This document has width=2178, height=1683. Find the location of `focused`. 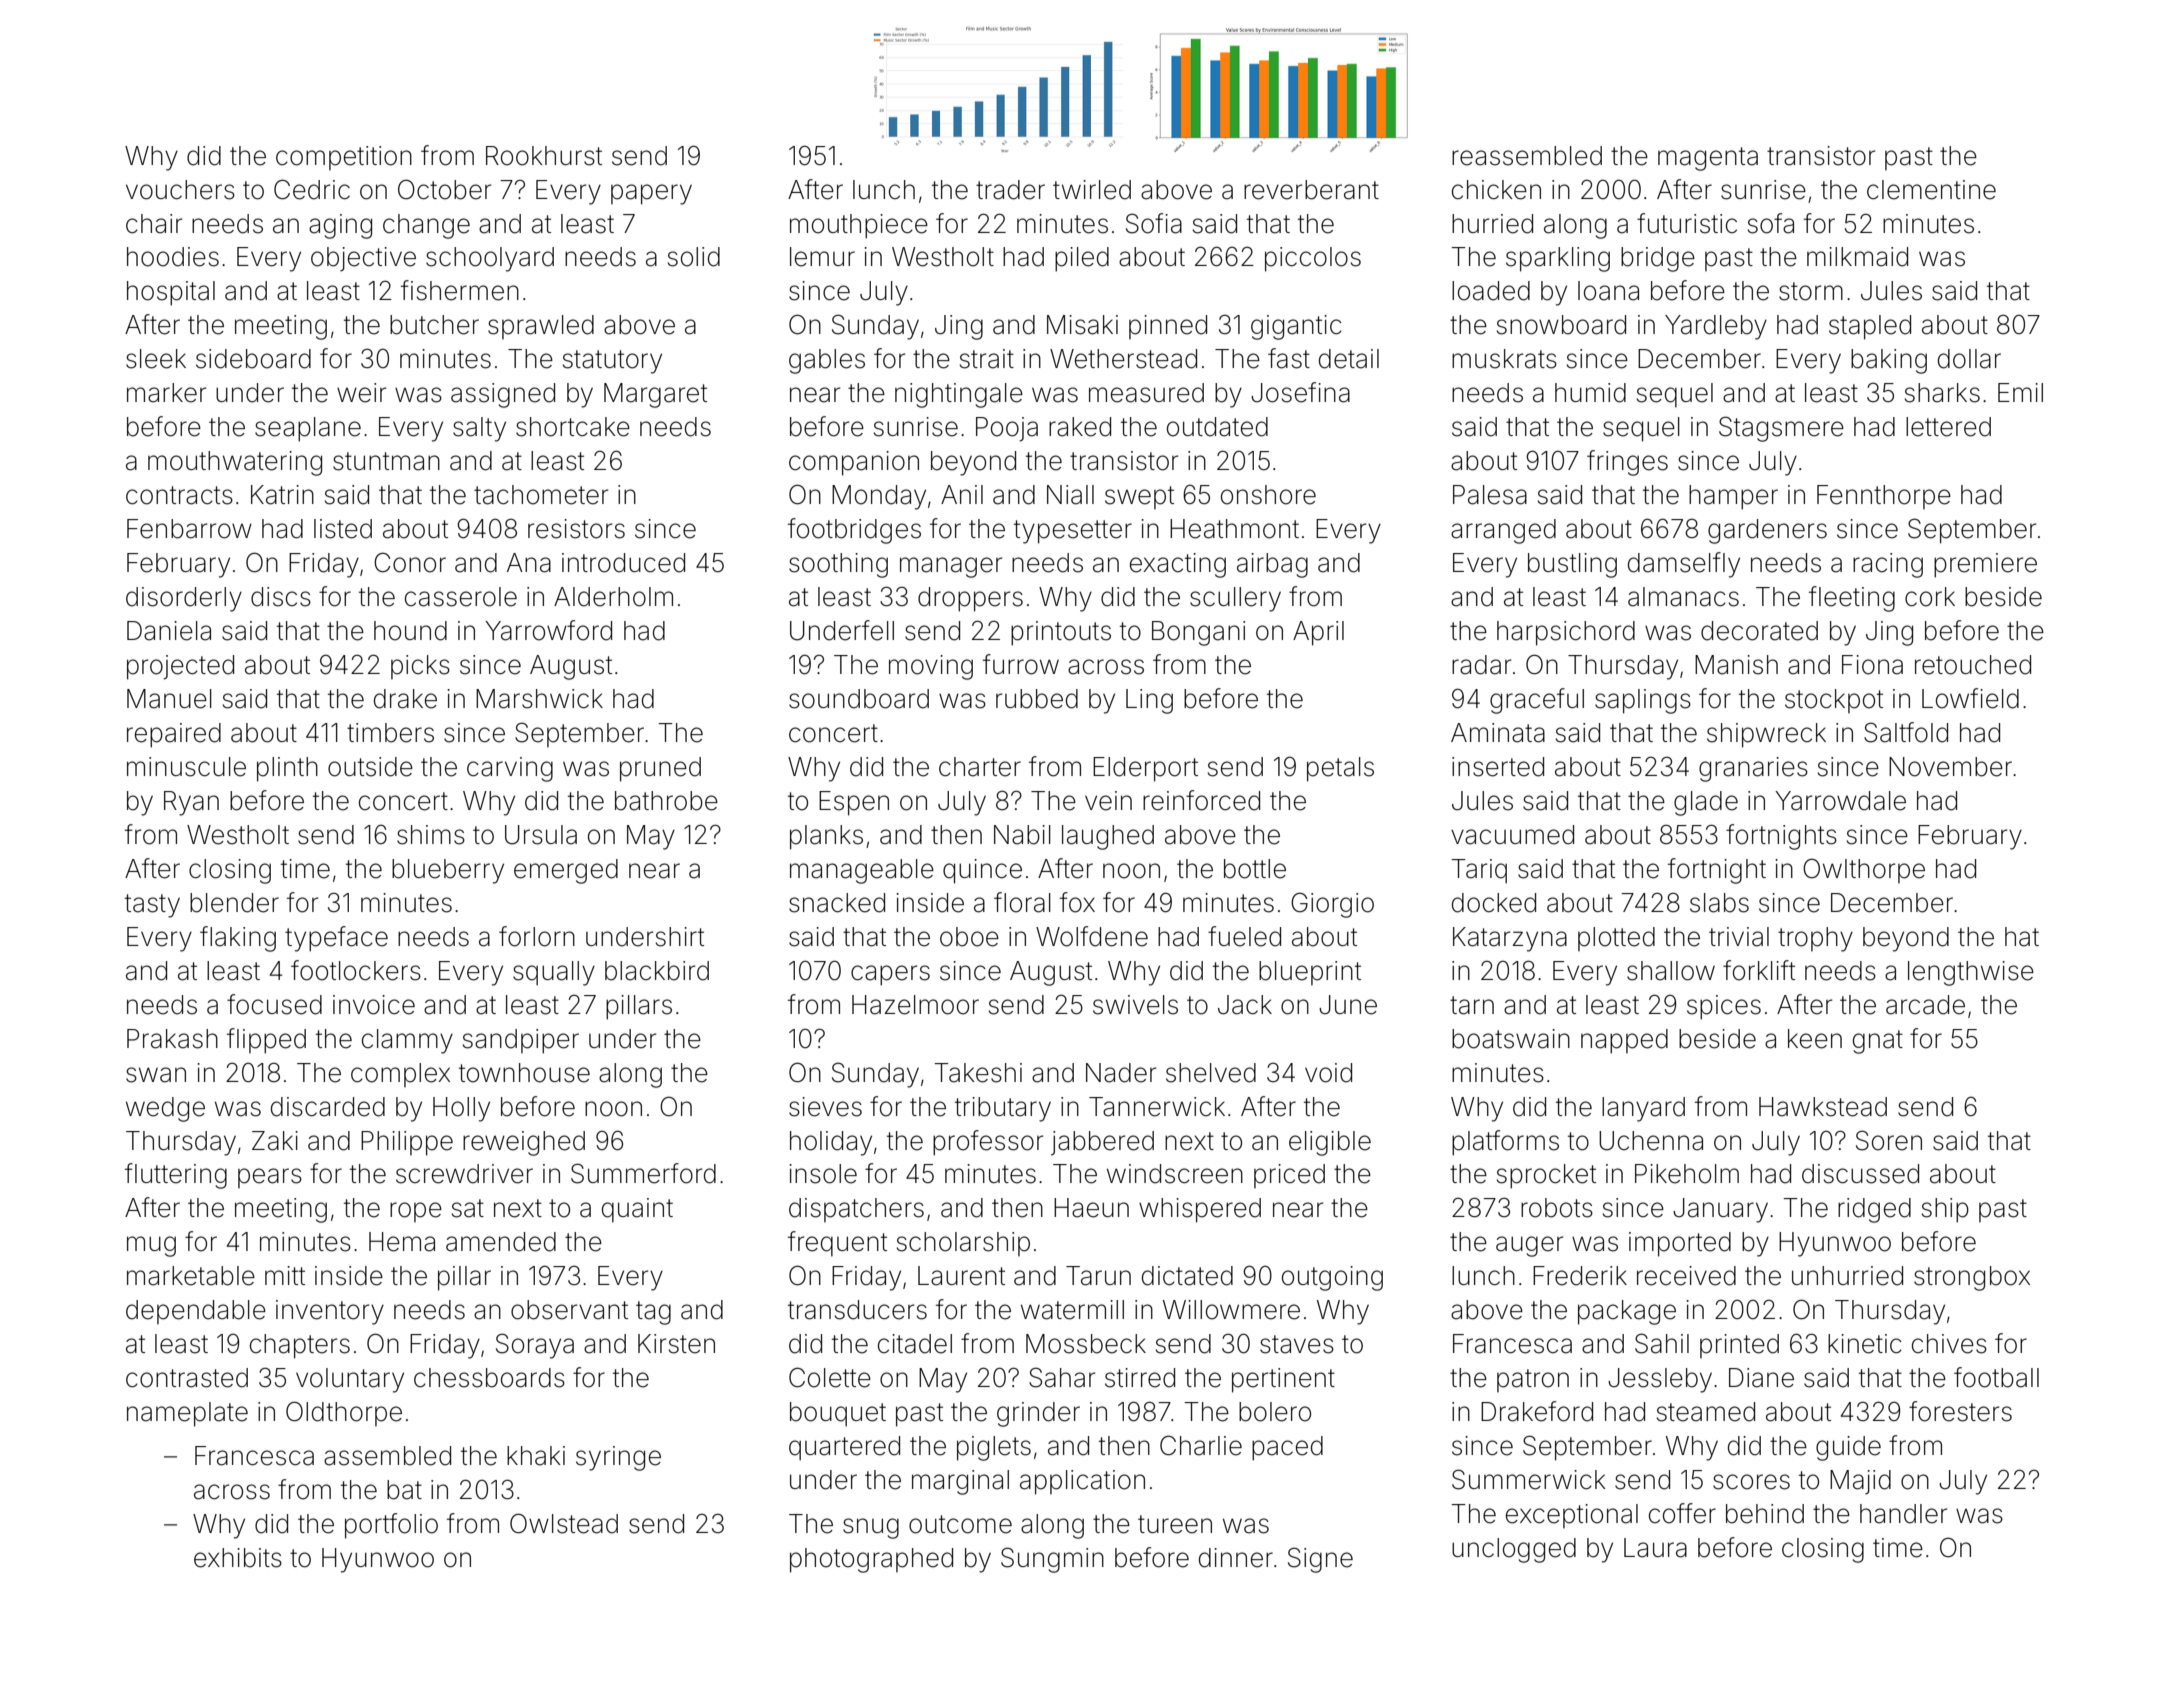

focused is located at coordinates (274, 1004).
